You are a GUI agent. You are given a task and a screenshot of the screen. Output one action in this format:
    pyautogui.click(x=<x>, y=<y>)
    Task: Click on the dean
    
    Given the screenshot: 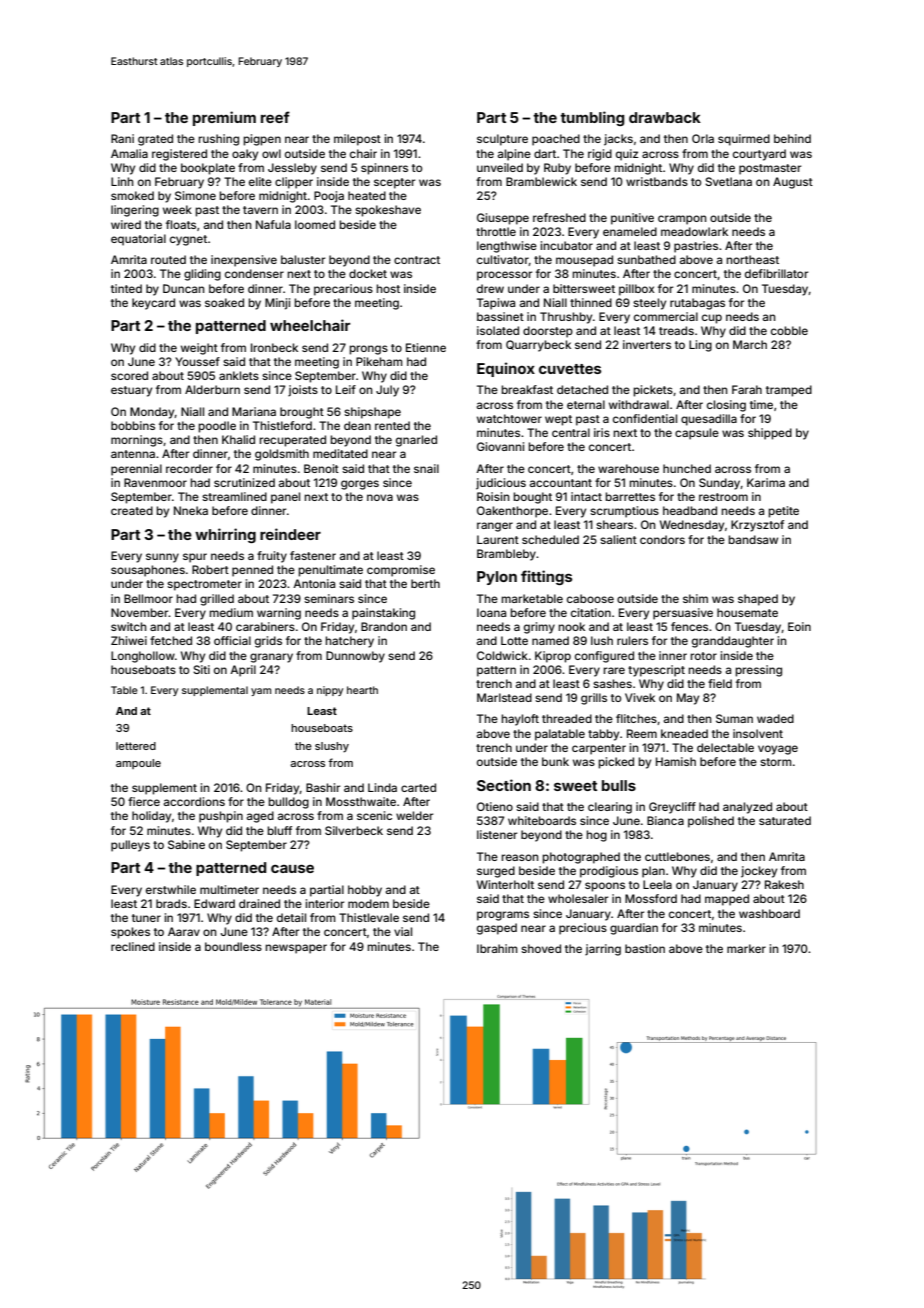 What is the action you would take?
    pyautogui.click(x=357, y=425)
